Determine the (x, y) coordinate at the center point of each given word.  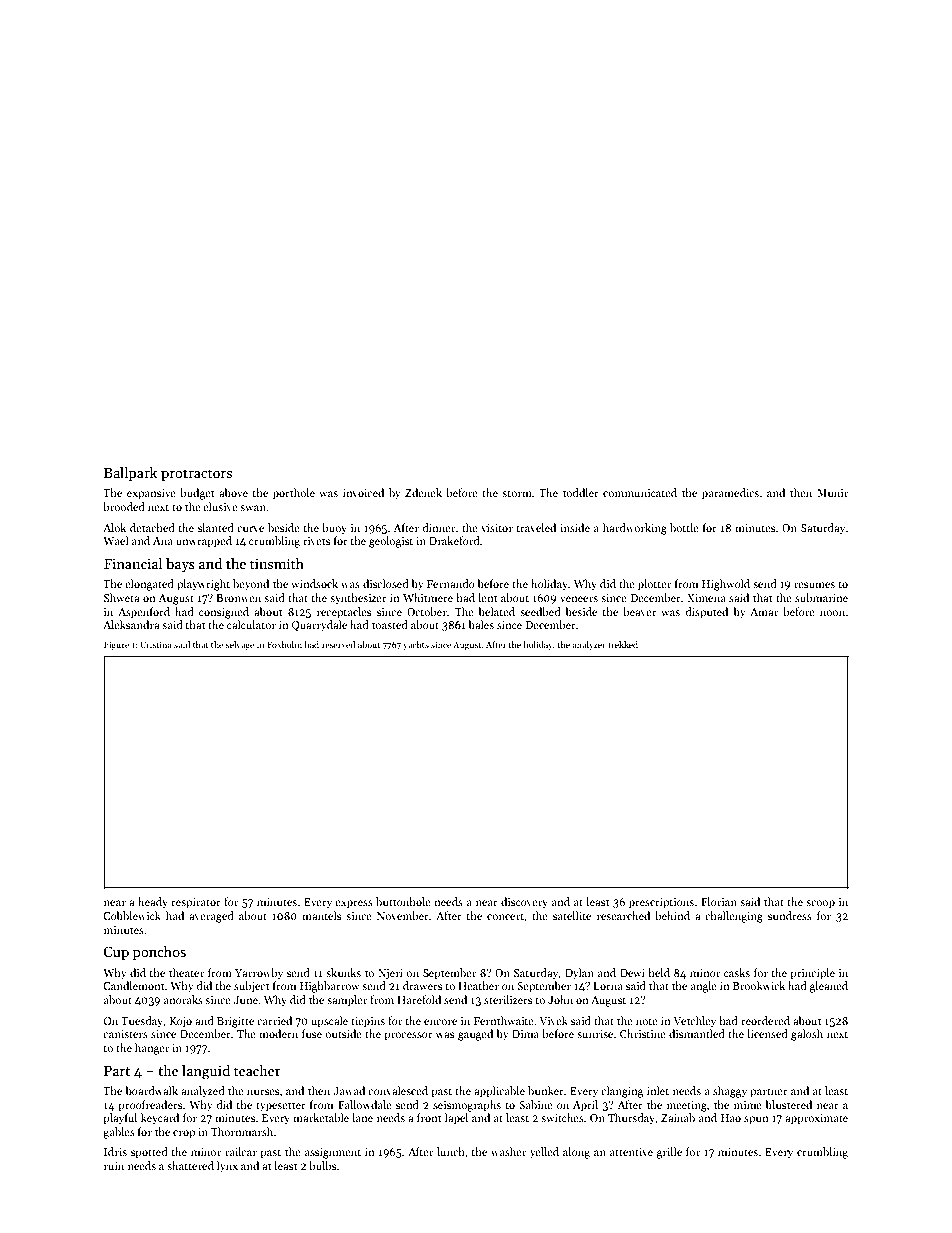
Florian (719, 901)
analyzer (589, 645)
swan (253, 508)
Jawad (349, 1090)
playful (120, 1119)
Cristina (156, 644)
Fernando (451, 583)
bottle (684, 527)
